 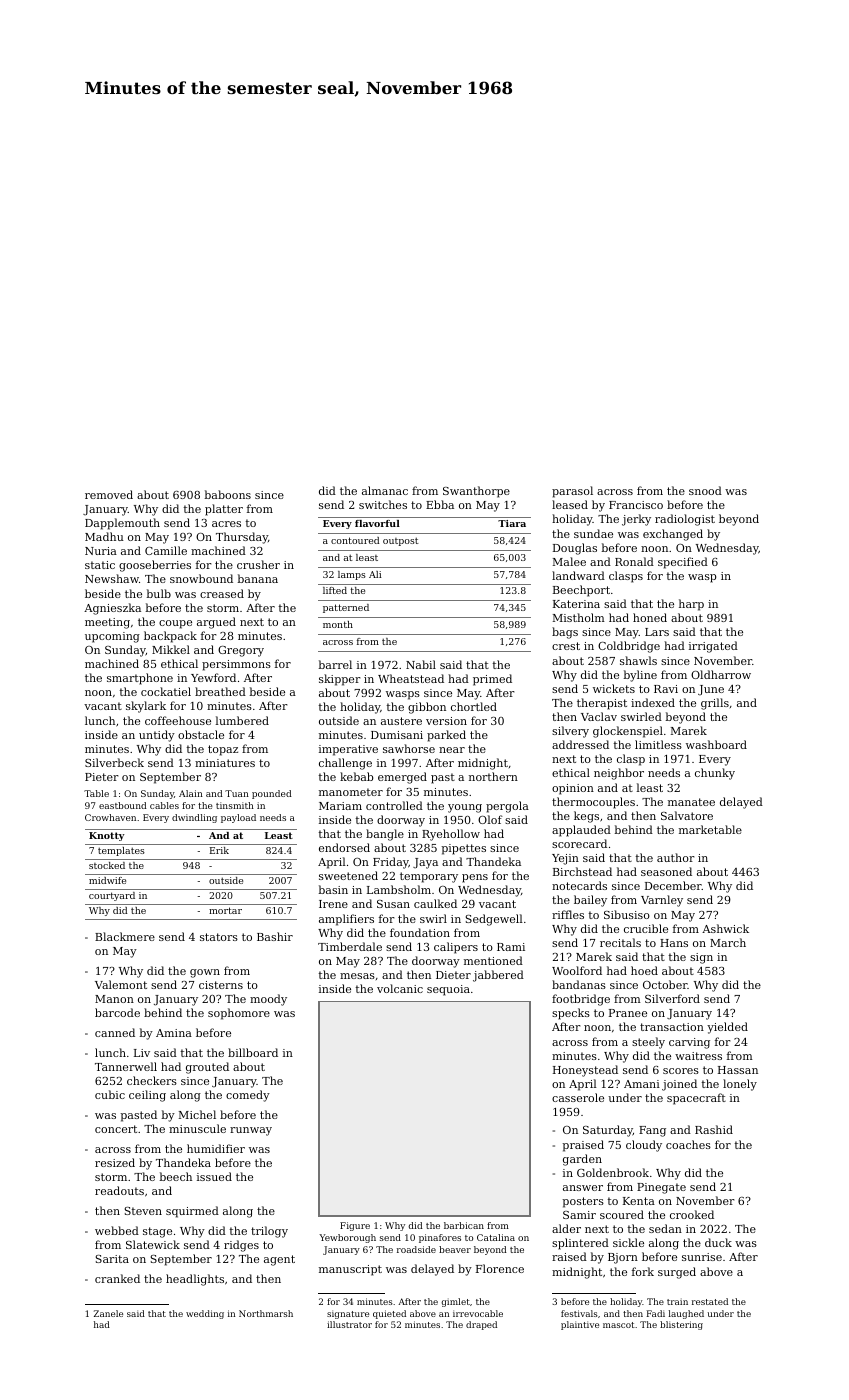 I want to click on December, so click(x=673, y=885).
